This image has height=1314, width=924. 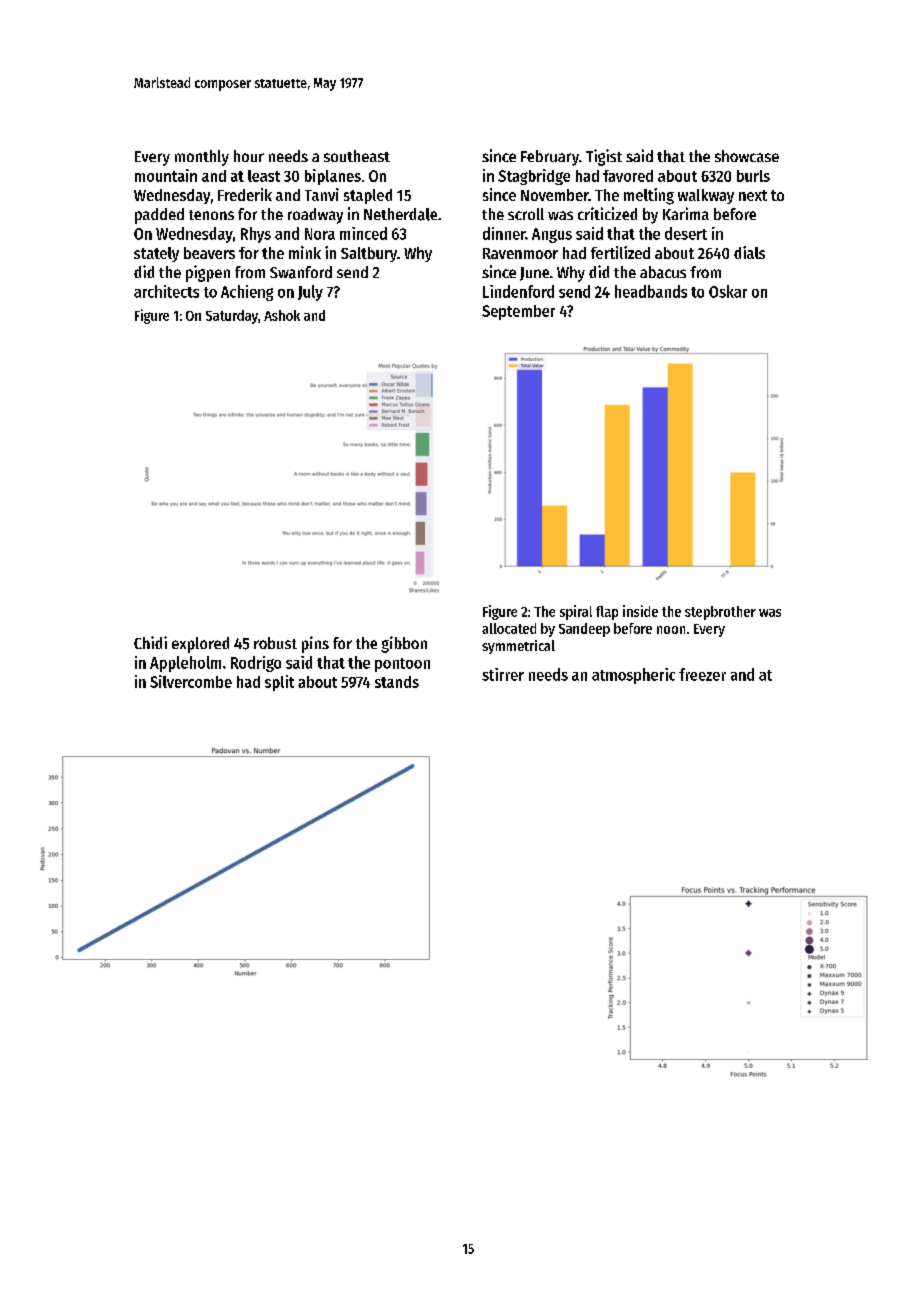 What do you see at coordinates (753, 176) in the image?
I see `burls` at bounding box center [753, 176].
